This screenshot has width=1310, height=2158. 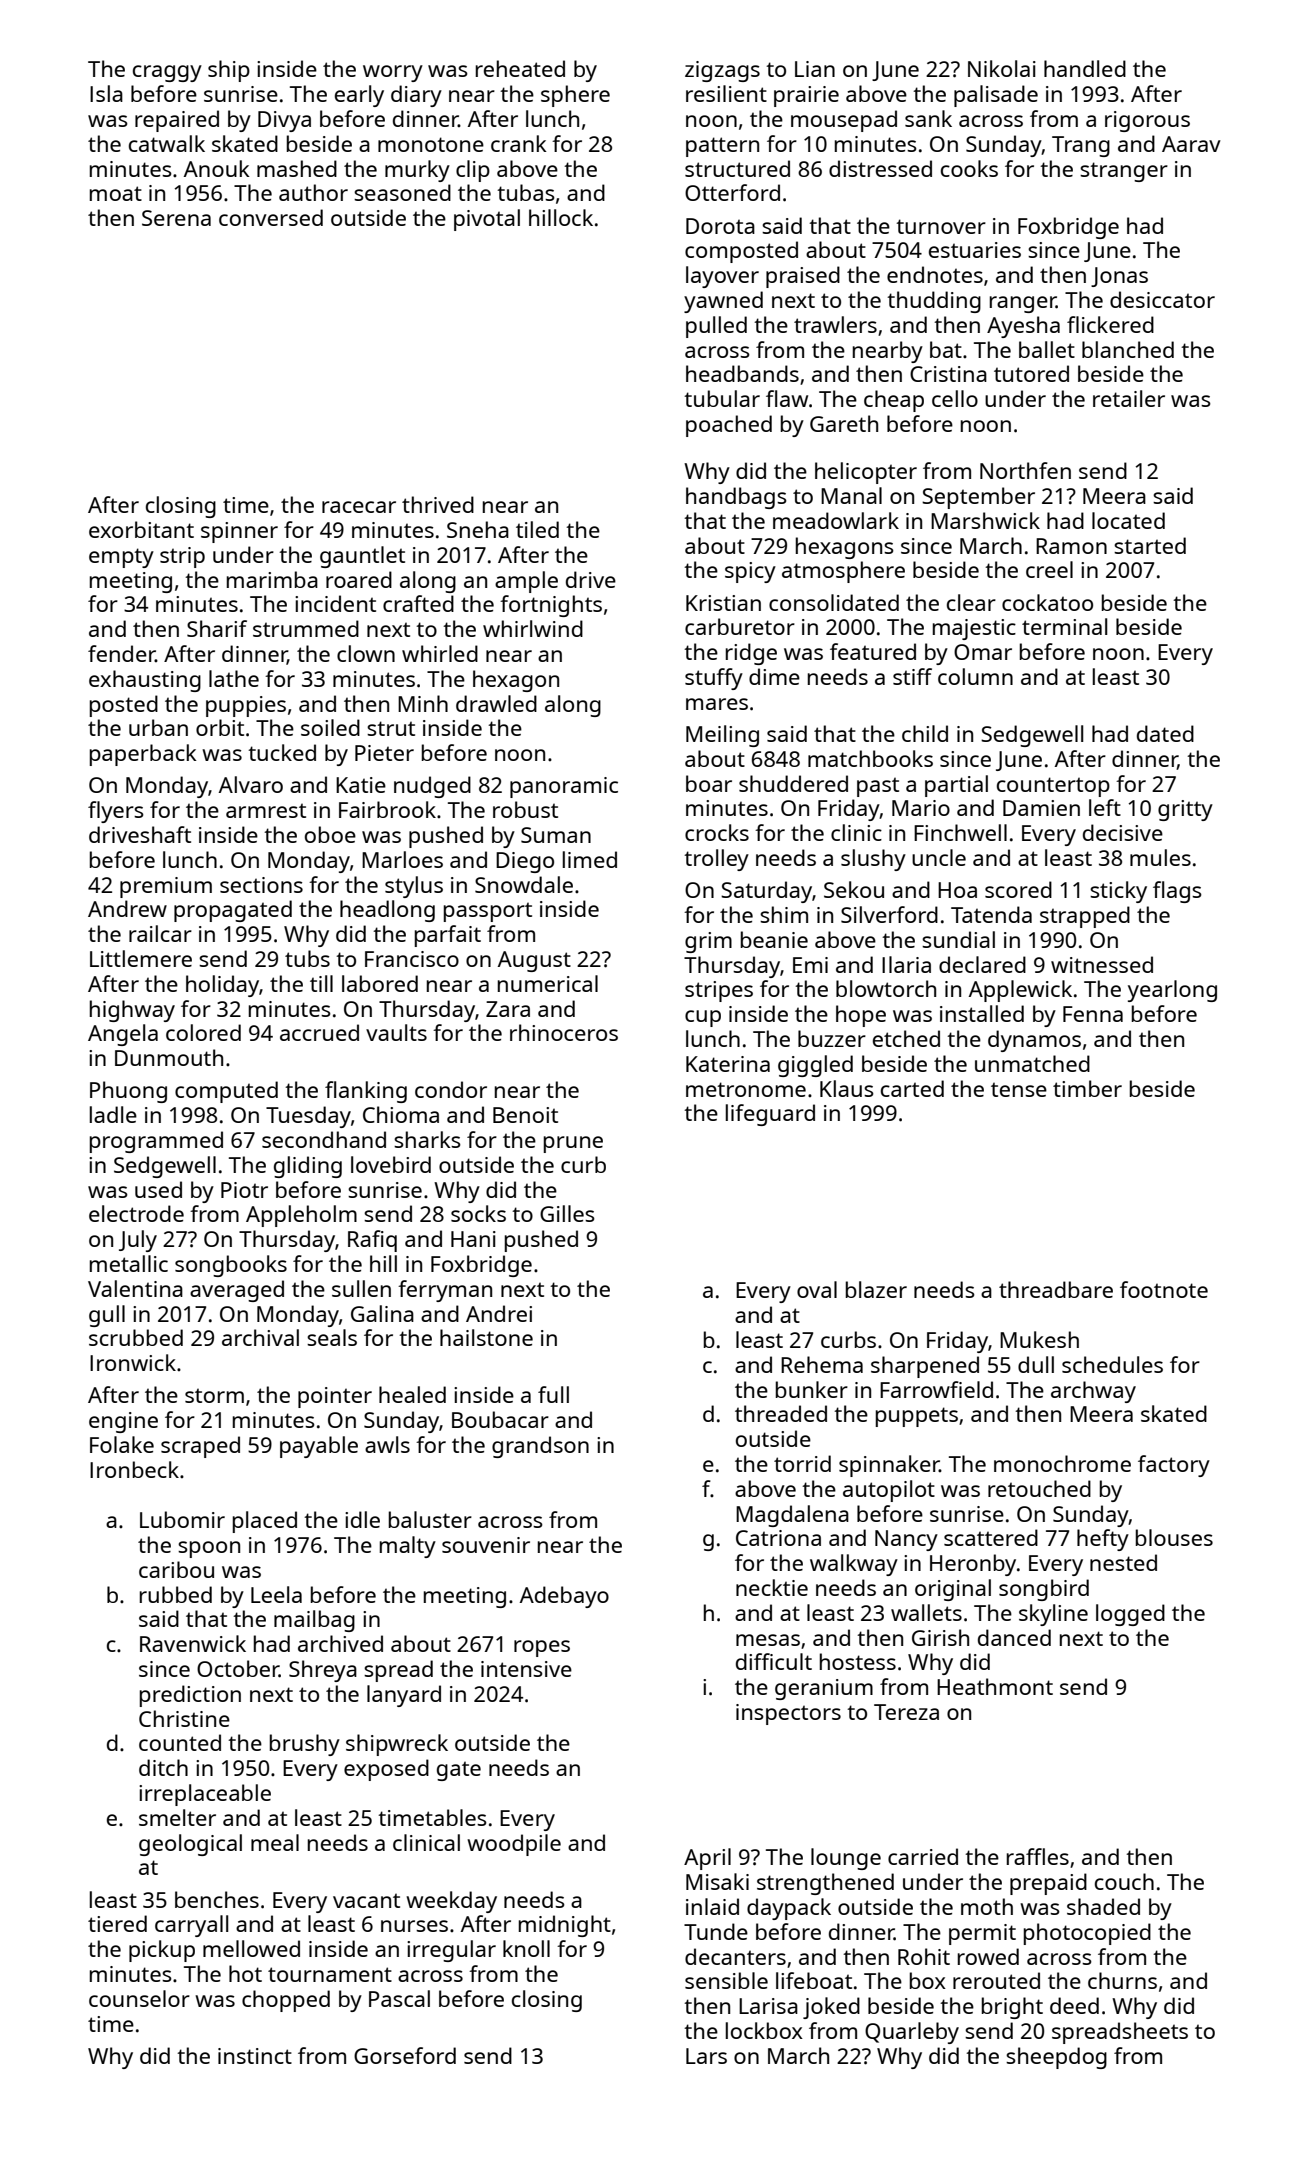 What do you see at coordinates (271, 217) in the screenshot?
I see `conversed` at bounding box center [271, 217].
